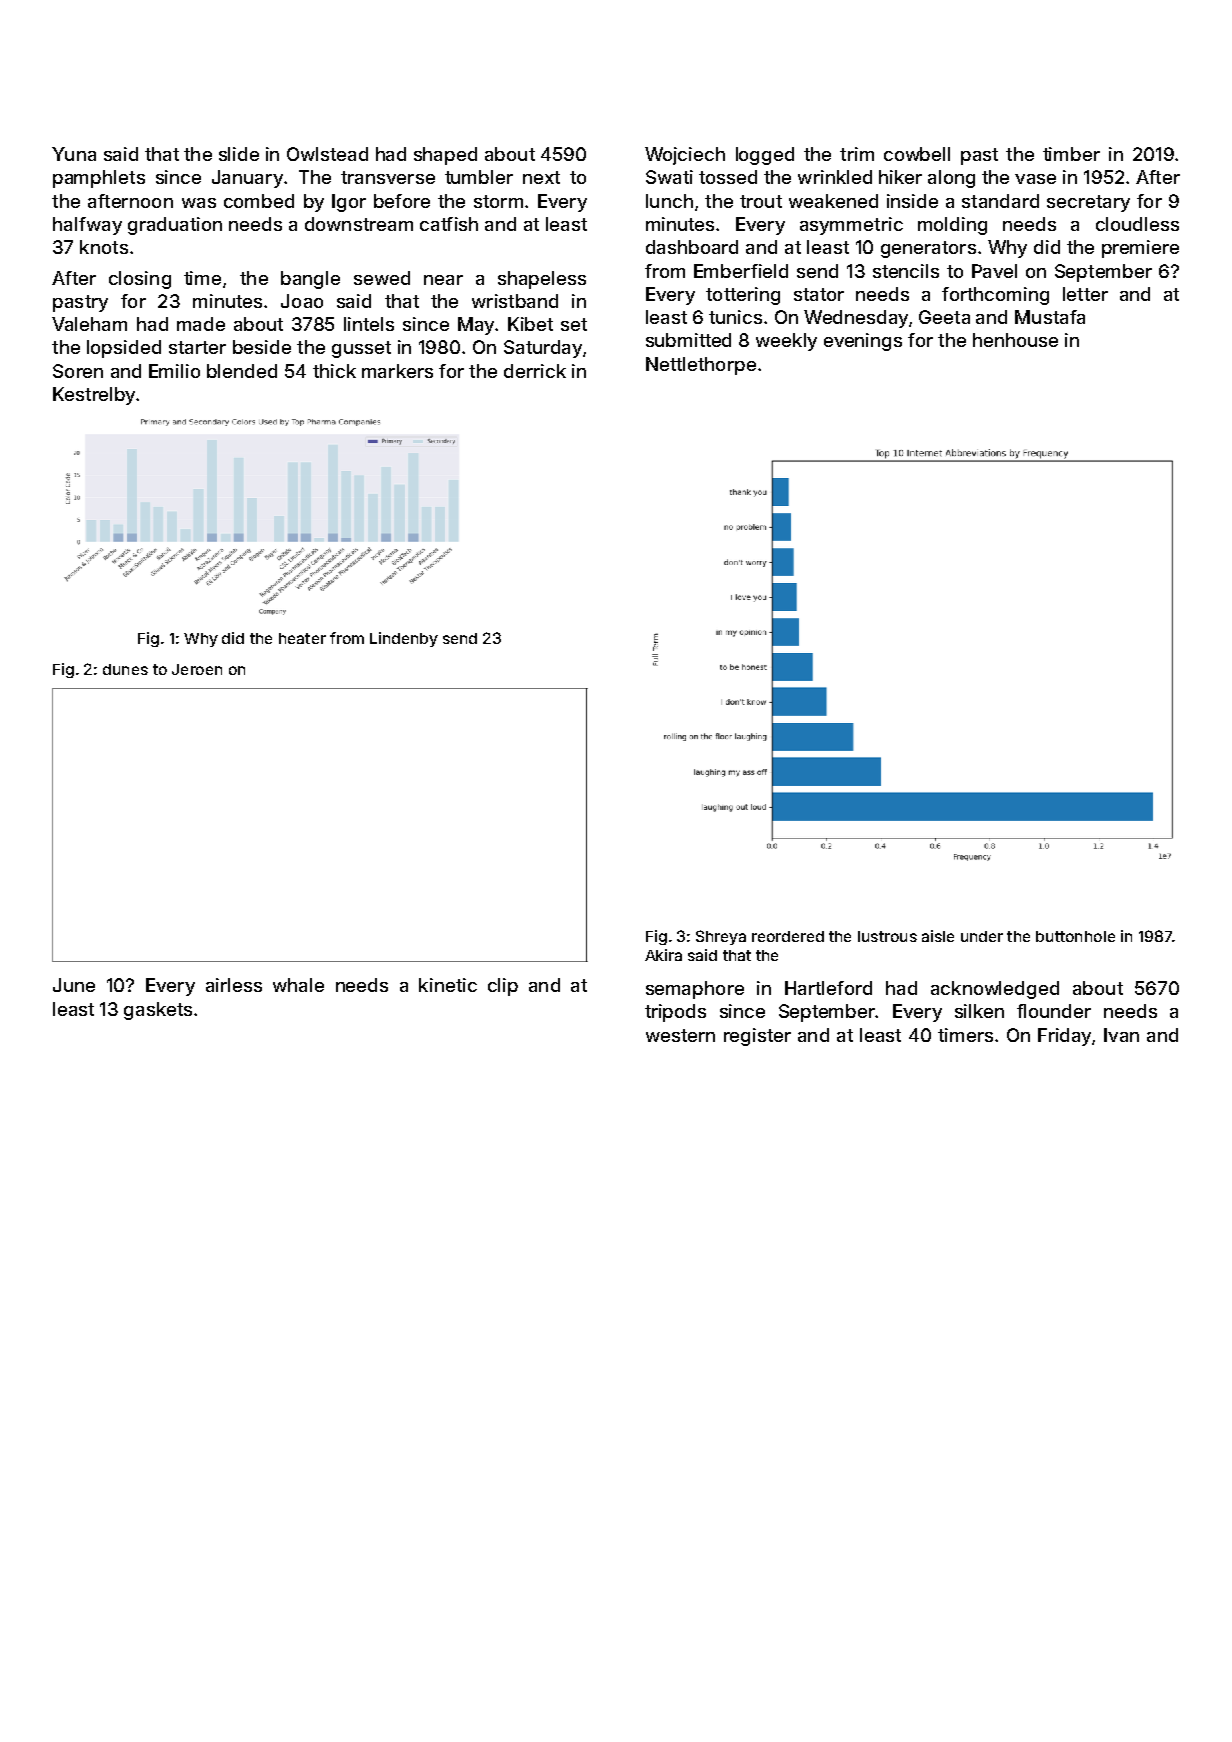 This page has height=1742, width=1232. I want to click on semaphore, so click(695, 990).
